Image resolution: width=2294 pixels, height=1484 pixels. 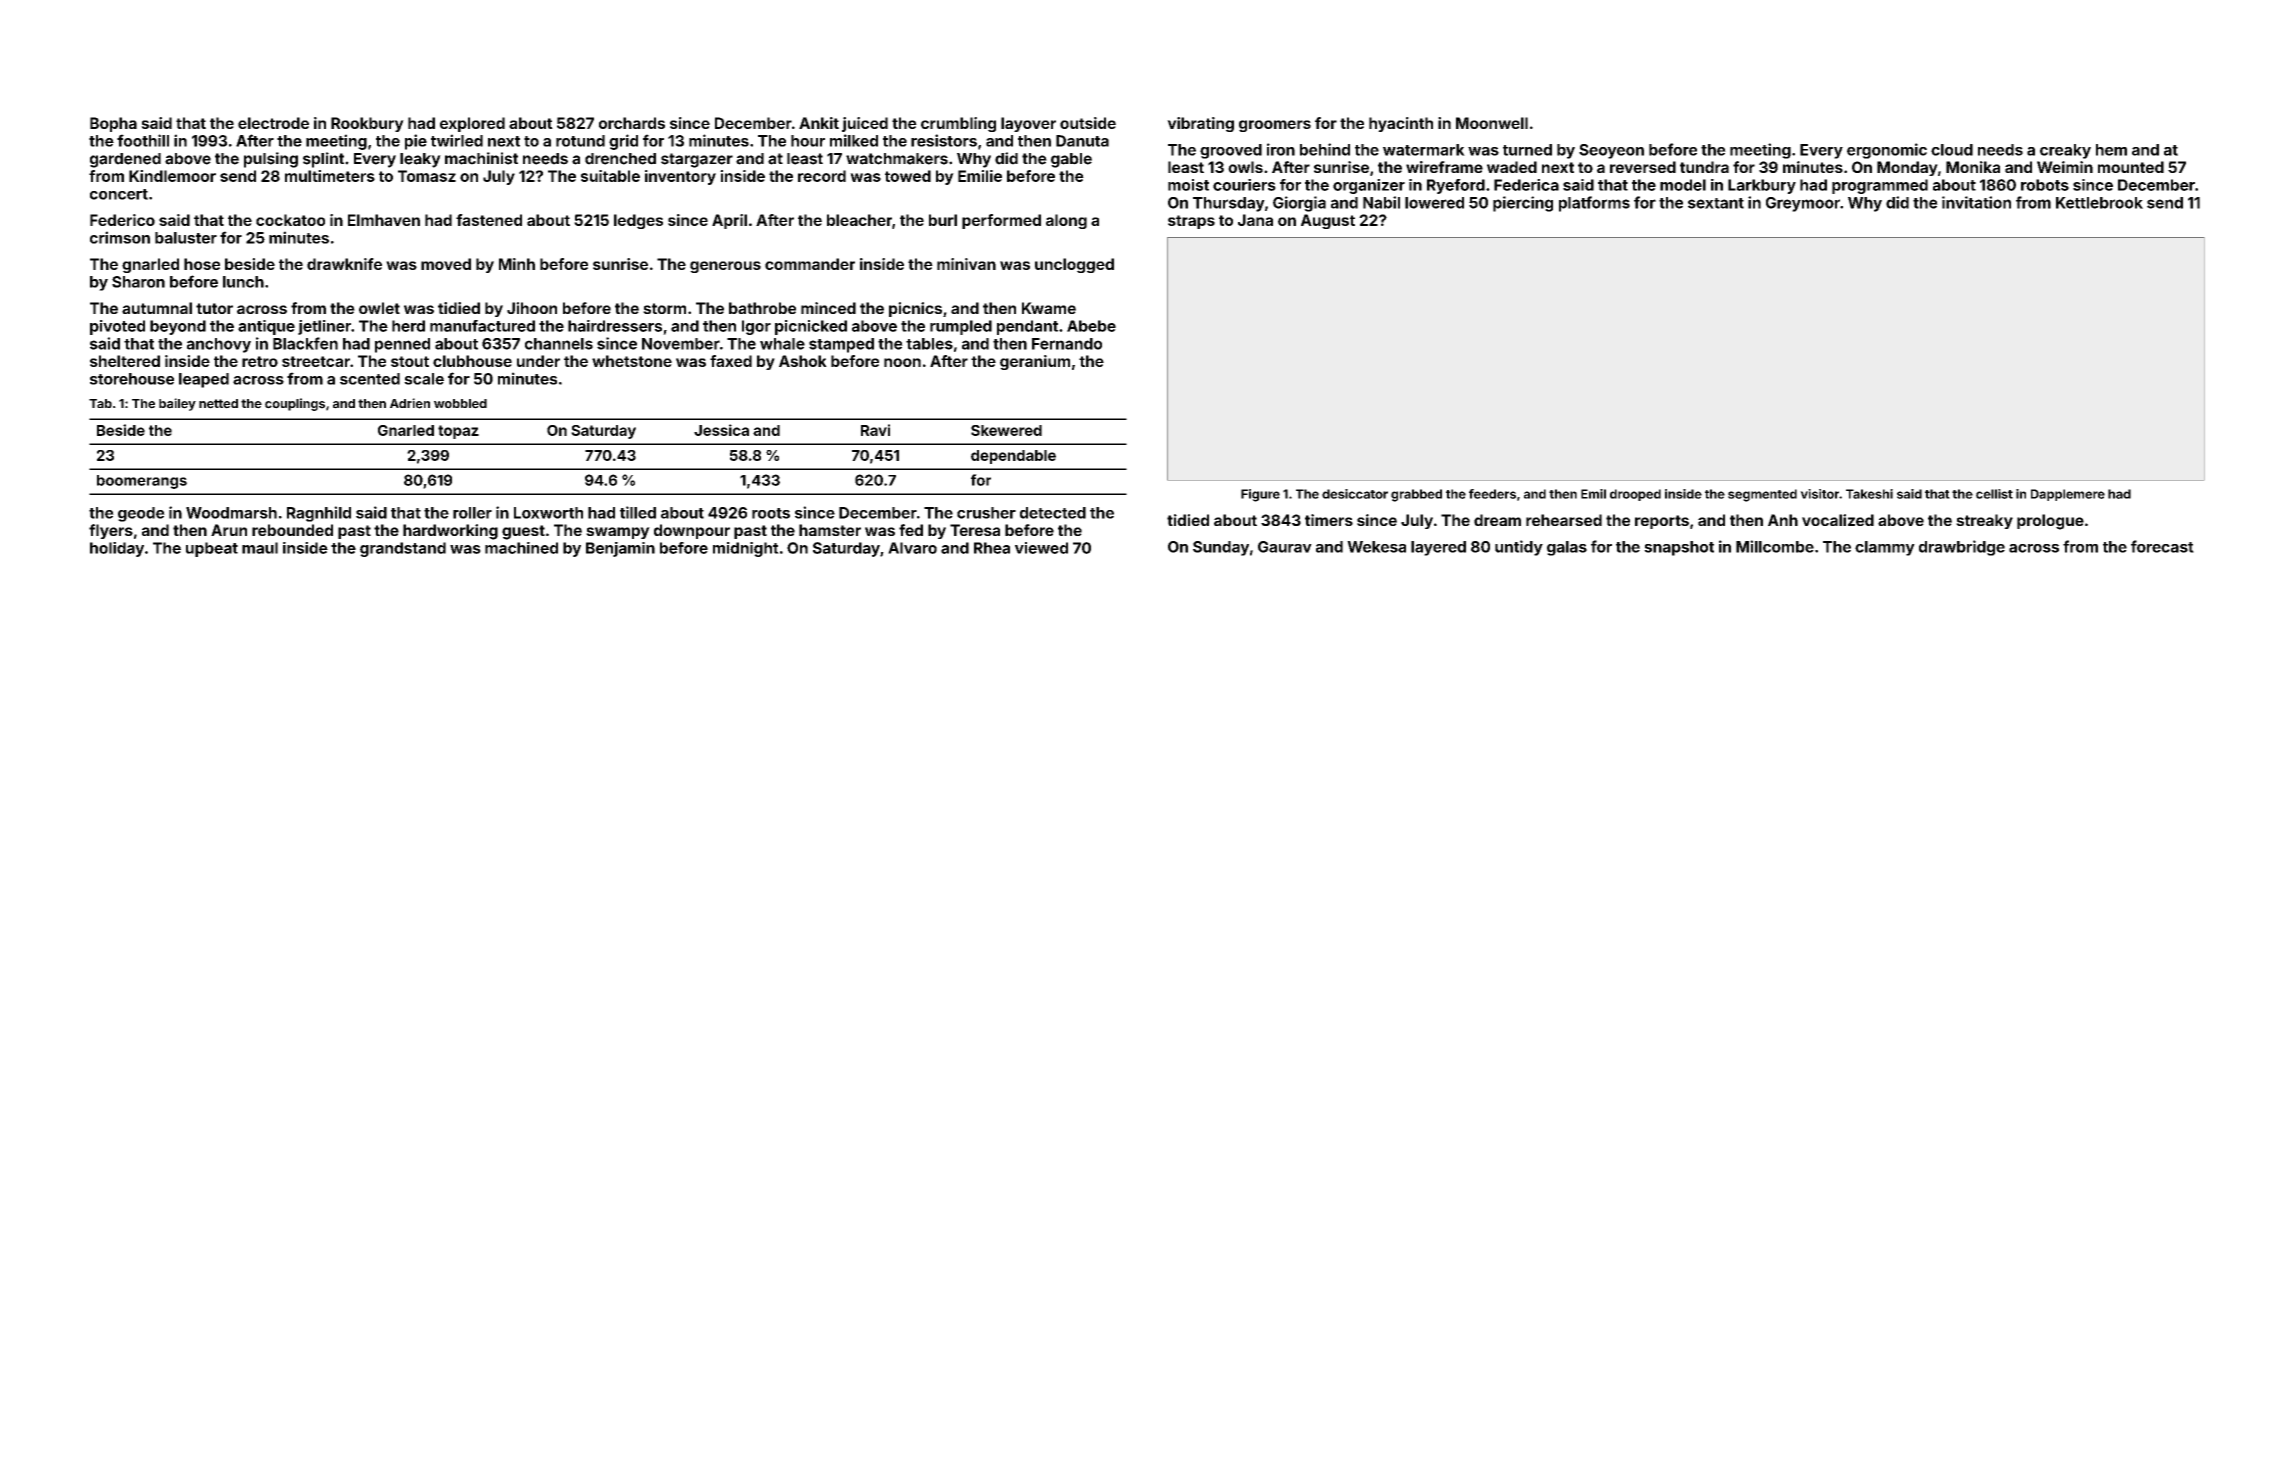 What do you see at coordinates (142, 482) in the screenshot?
I see `boomerangs` at bounding box center [142, 482].
